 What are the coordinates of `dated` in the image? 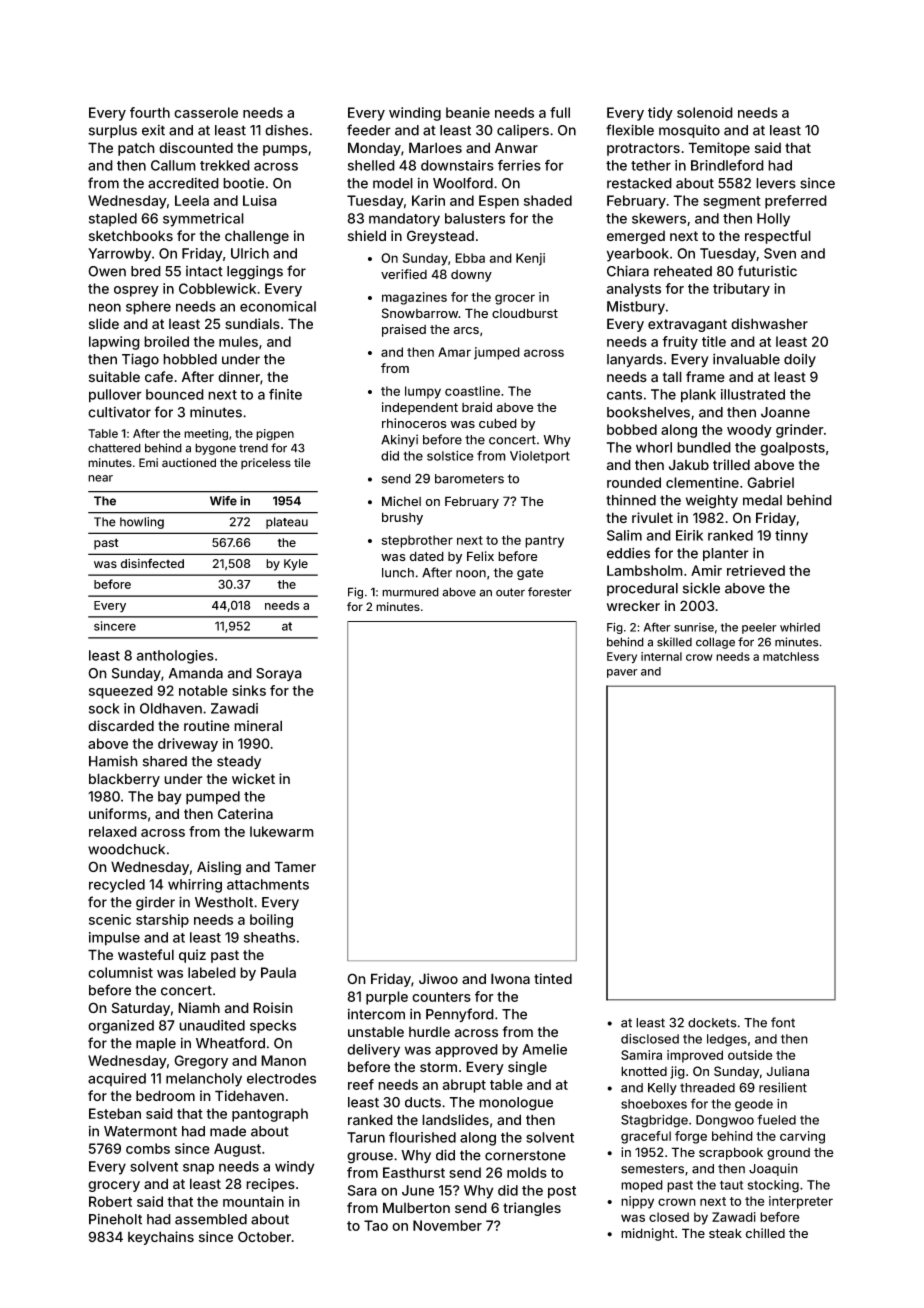 It's located at (426, 556).
